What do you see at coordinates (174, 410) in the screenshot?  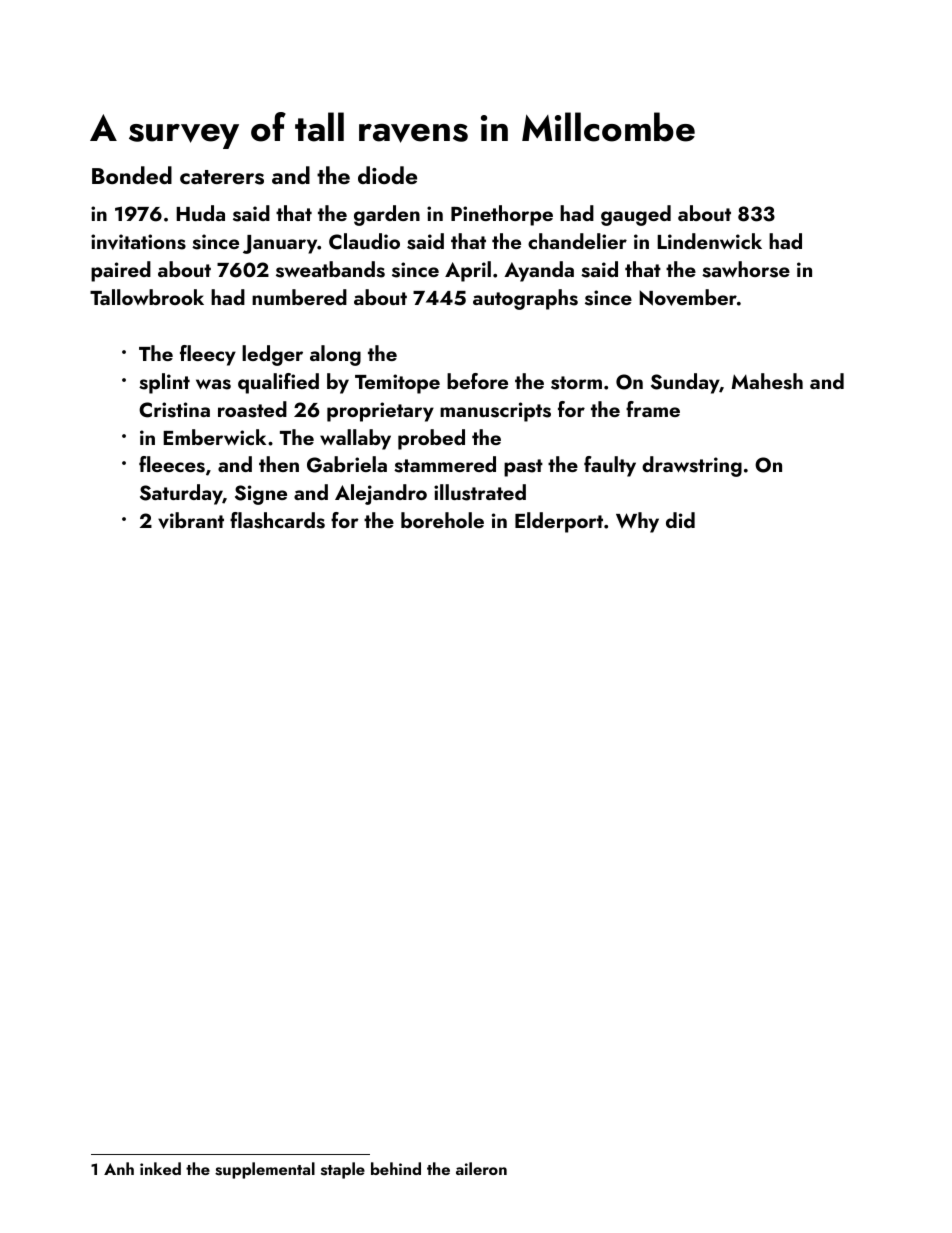 I see `Cristina` at bounding box center [174, 410].
